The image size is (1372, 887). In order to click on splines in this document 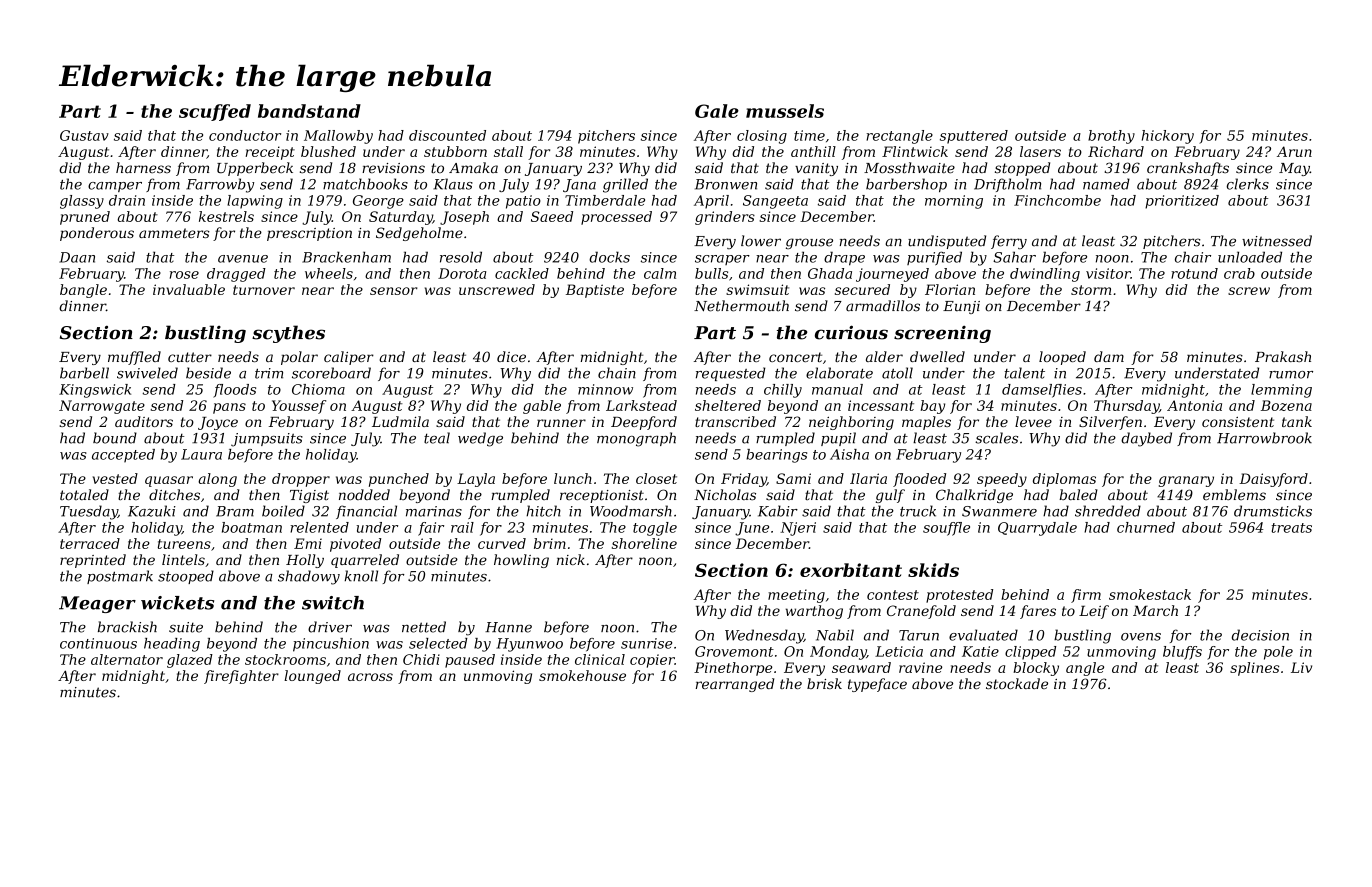, I will do `click(1254, 669)`.
